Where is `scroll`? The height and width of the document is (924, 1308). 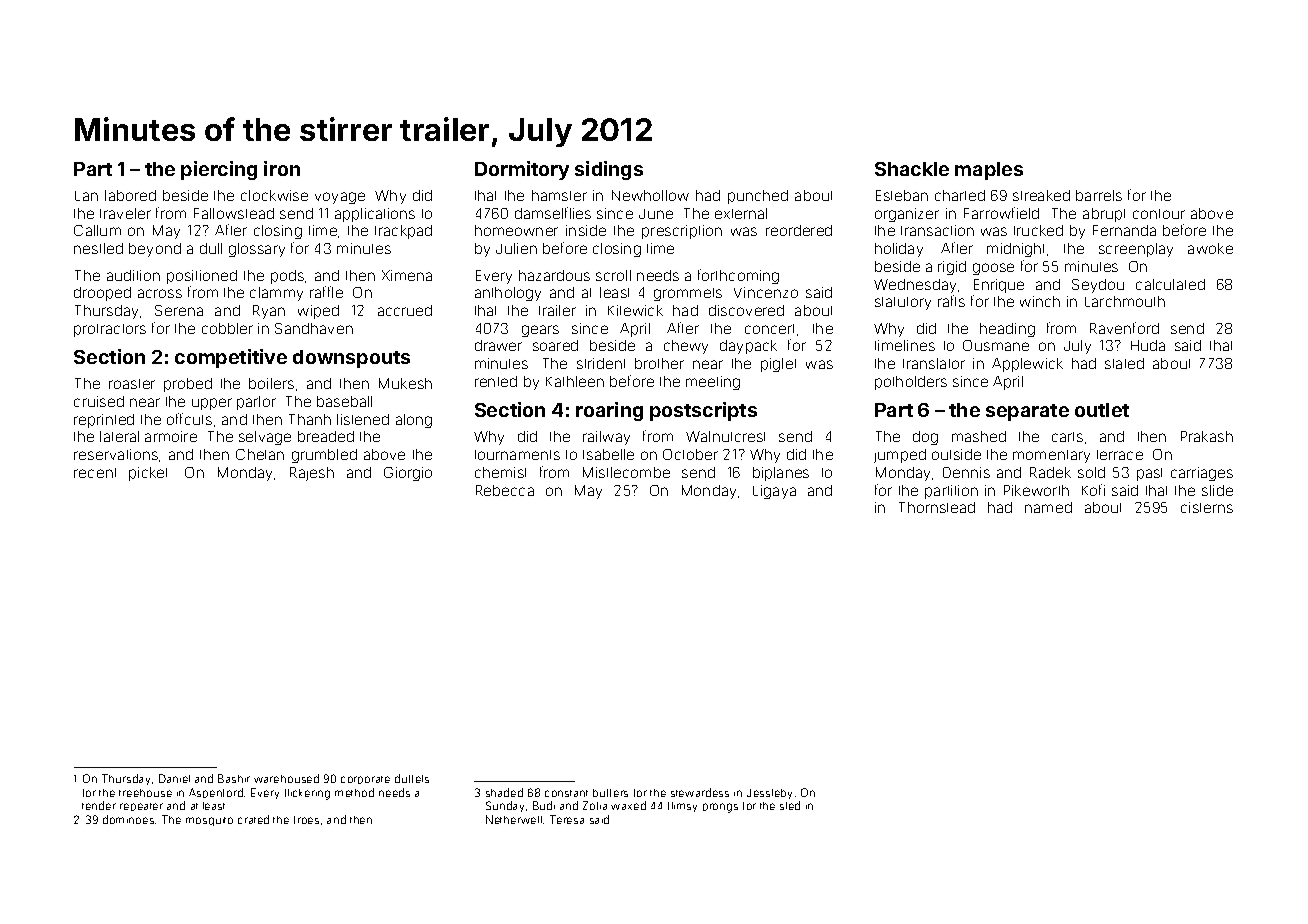 scroll is located at coordinates (613, 275).
